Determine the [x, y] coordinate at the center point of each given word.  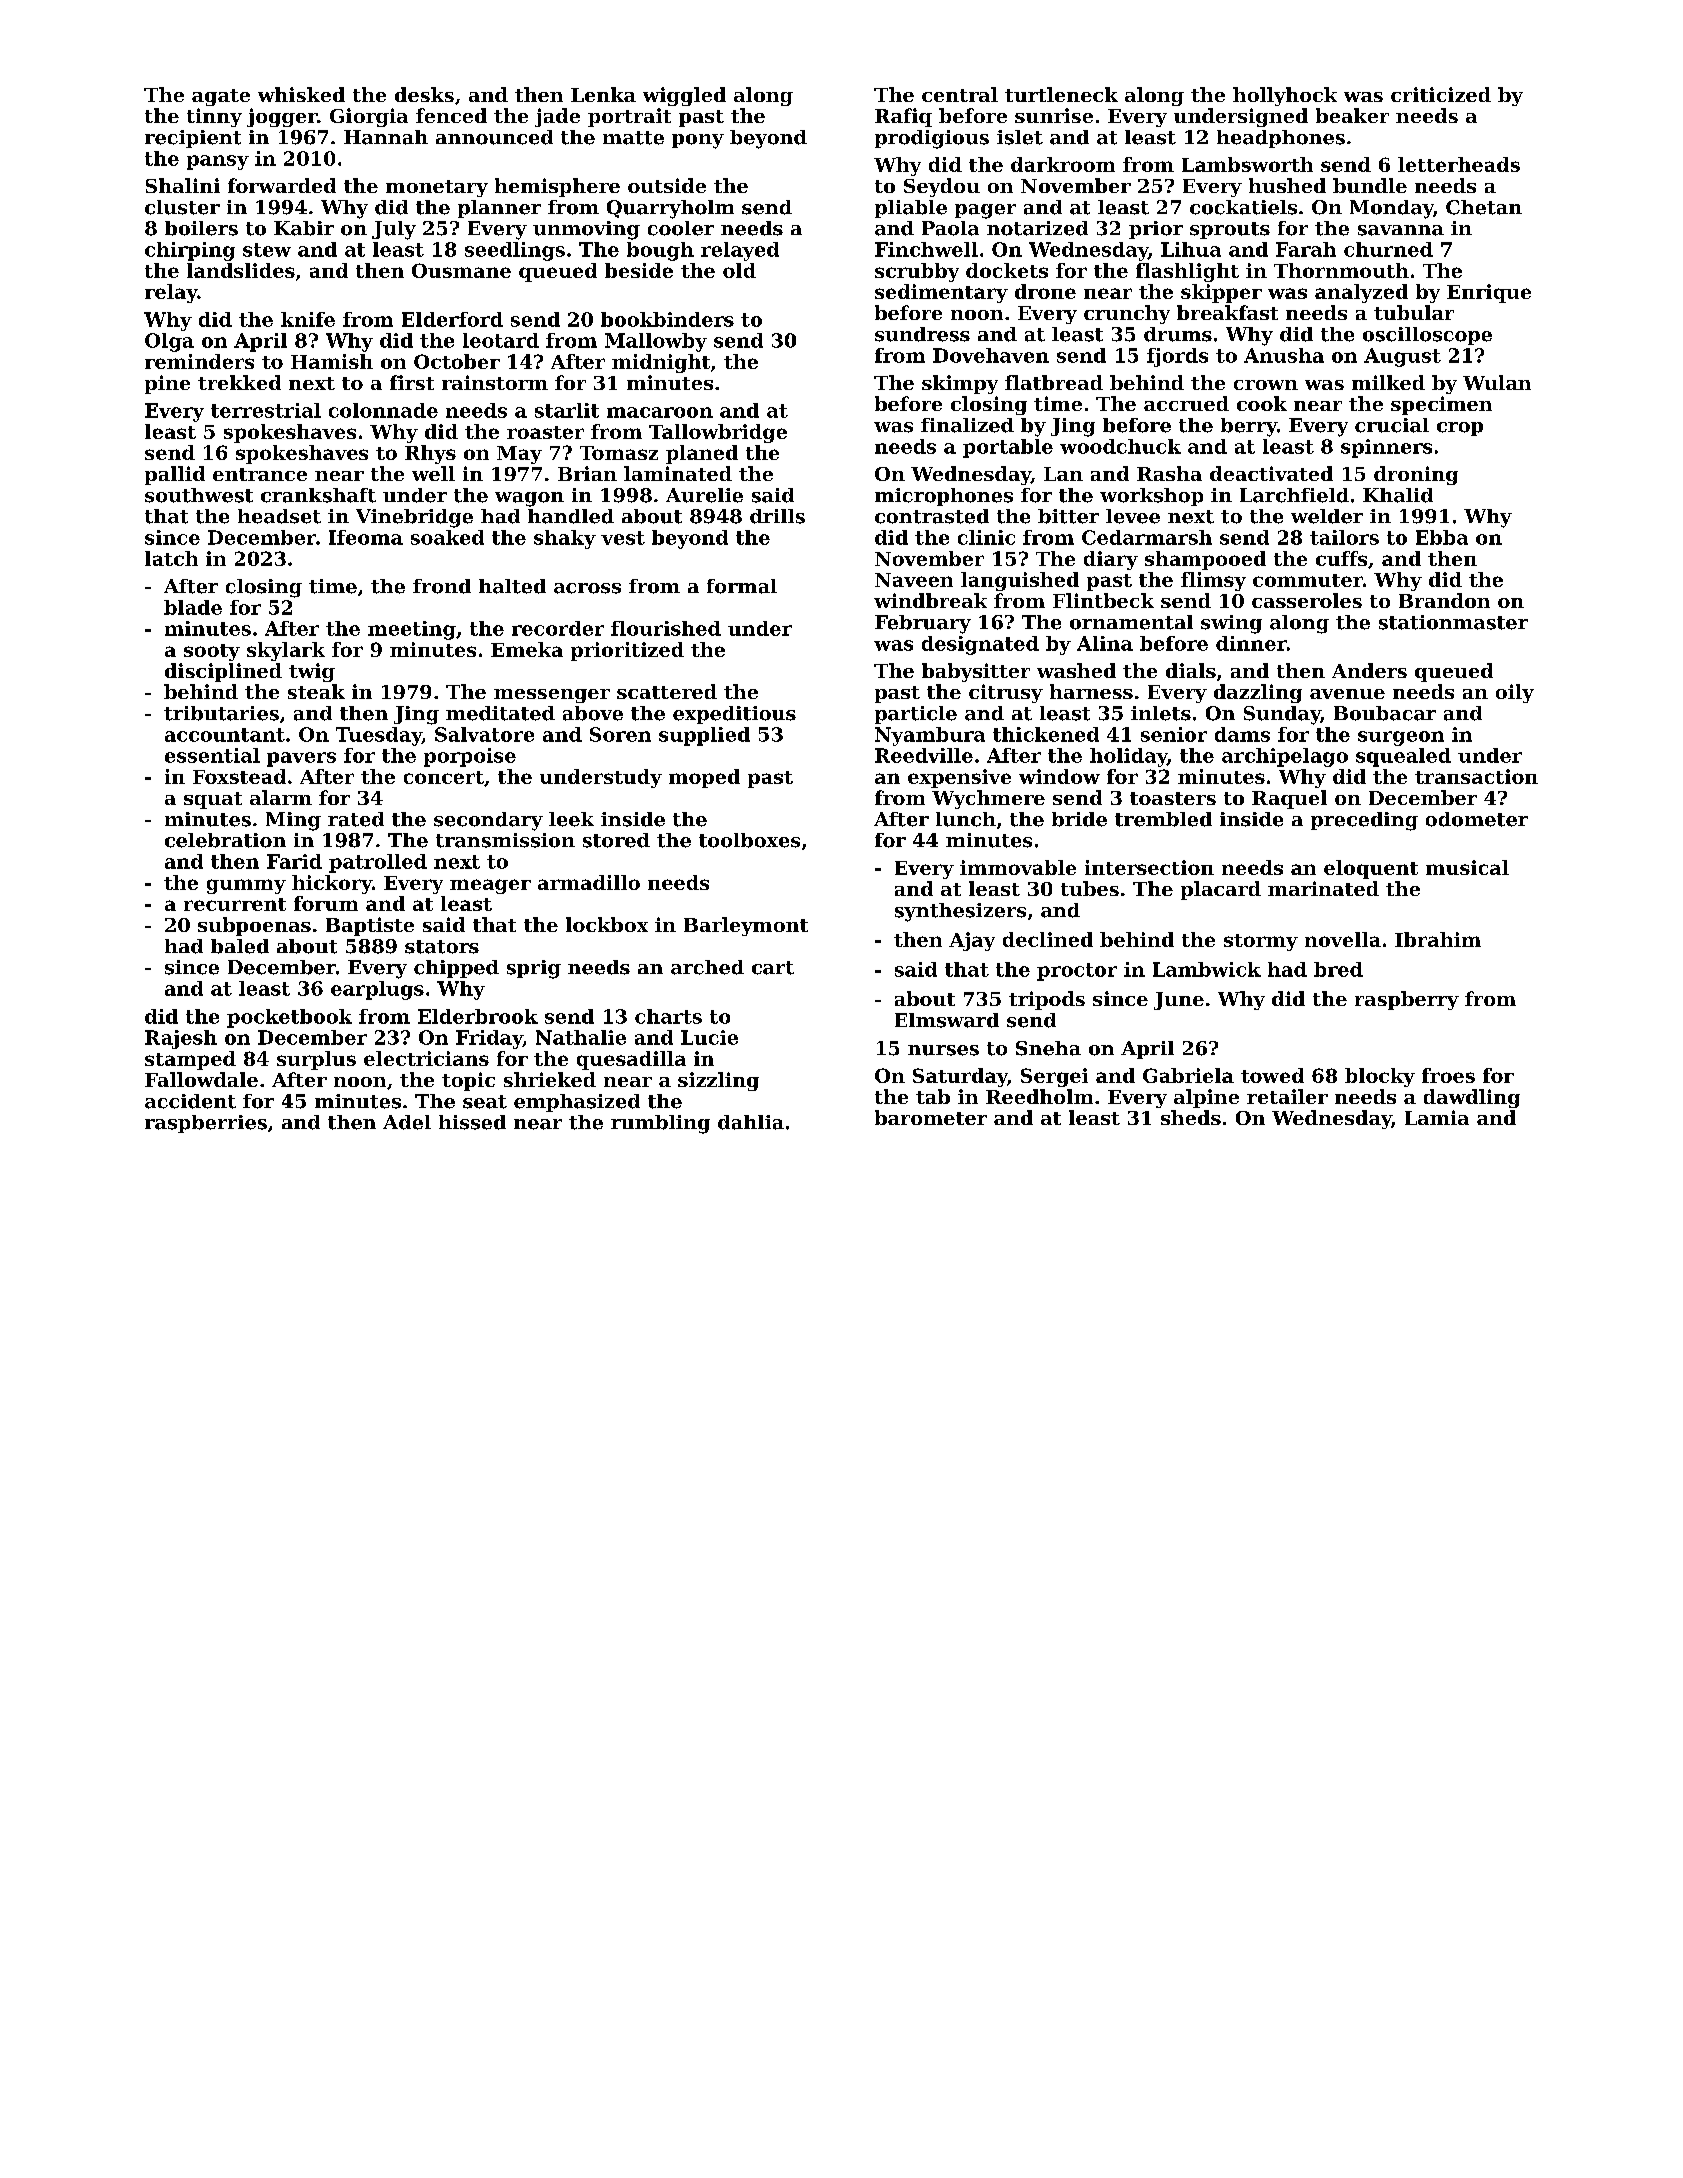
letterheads [1459, 164]
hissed [472, 1122]
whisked [301, 94]
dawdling [1472, 1098]
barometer [931, 1117]
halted [512, 586]
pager [985, 211]
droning [1416, 475]
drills [777, 516]
